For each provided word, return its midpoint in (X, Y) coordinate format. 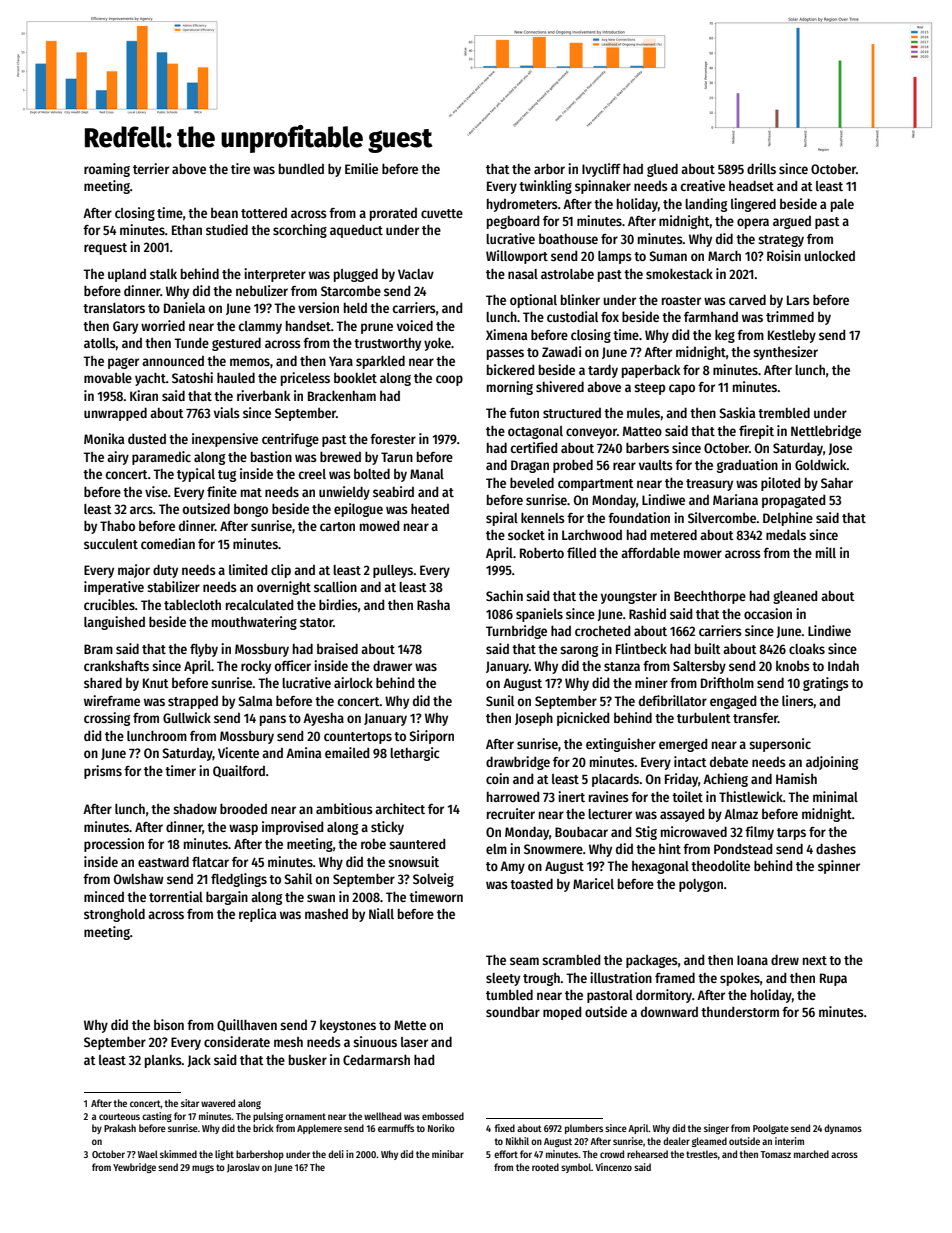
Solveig (433, 880)
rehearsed (647, 1154)
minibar (448, 1154)
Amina (303, 752)
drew (785, 959)
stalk (163, 274)
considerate (237, 1041)
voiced (415, 325)
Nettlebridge (826, 432)
